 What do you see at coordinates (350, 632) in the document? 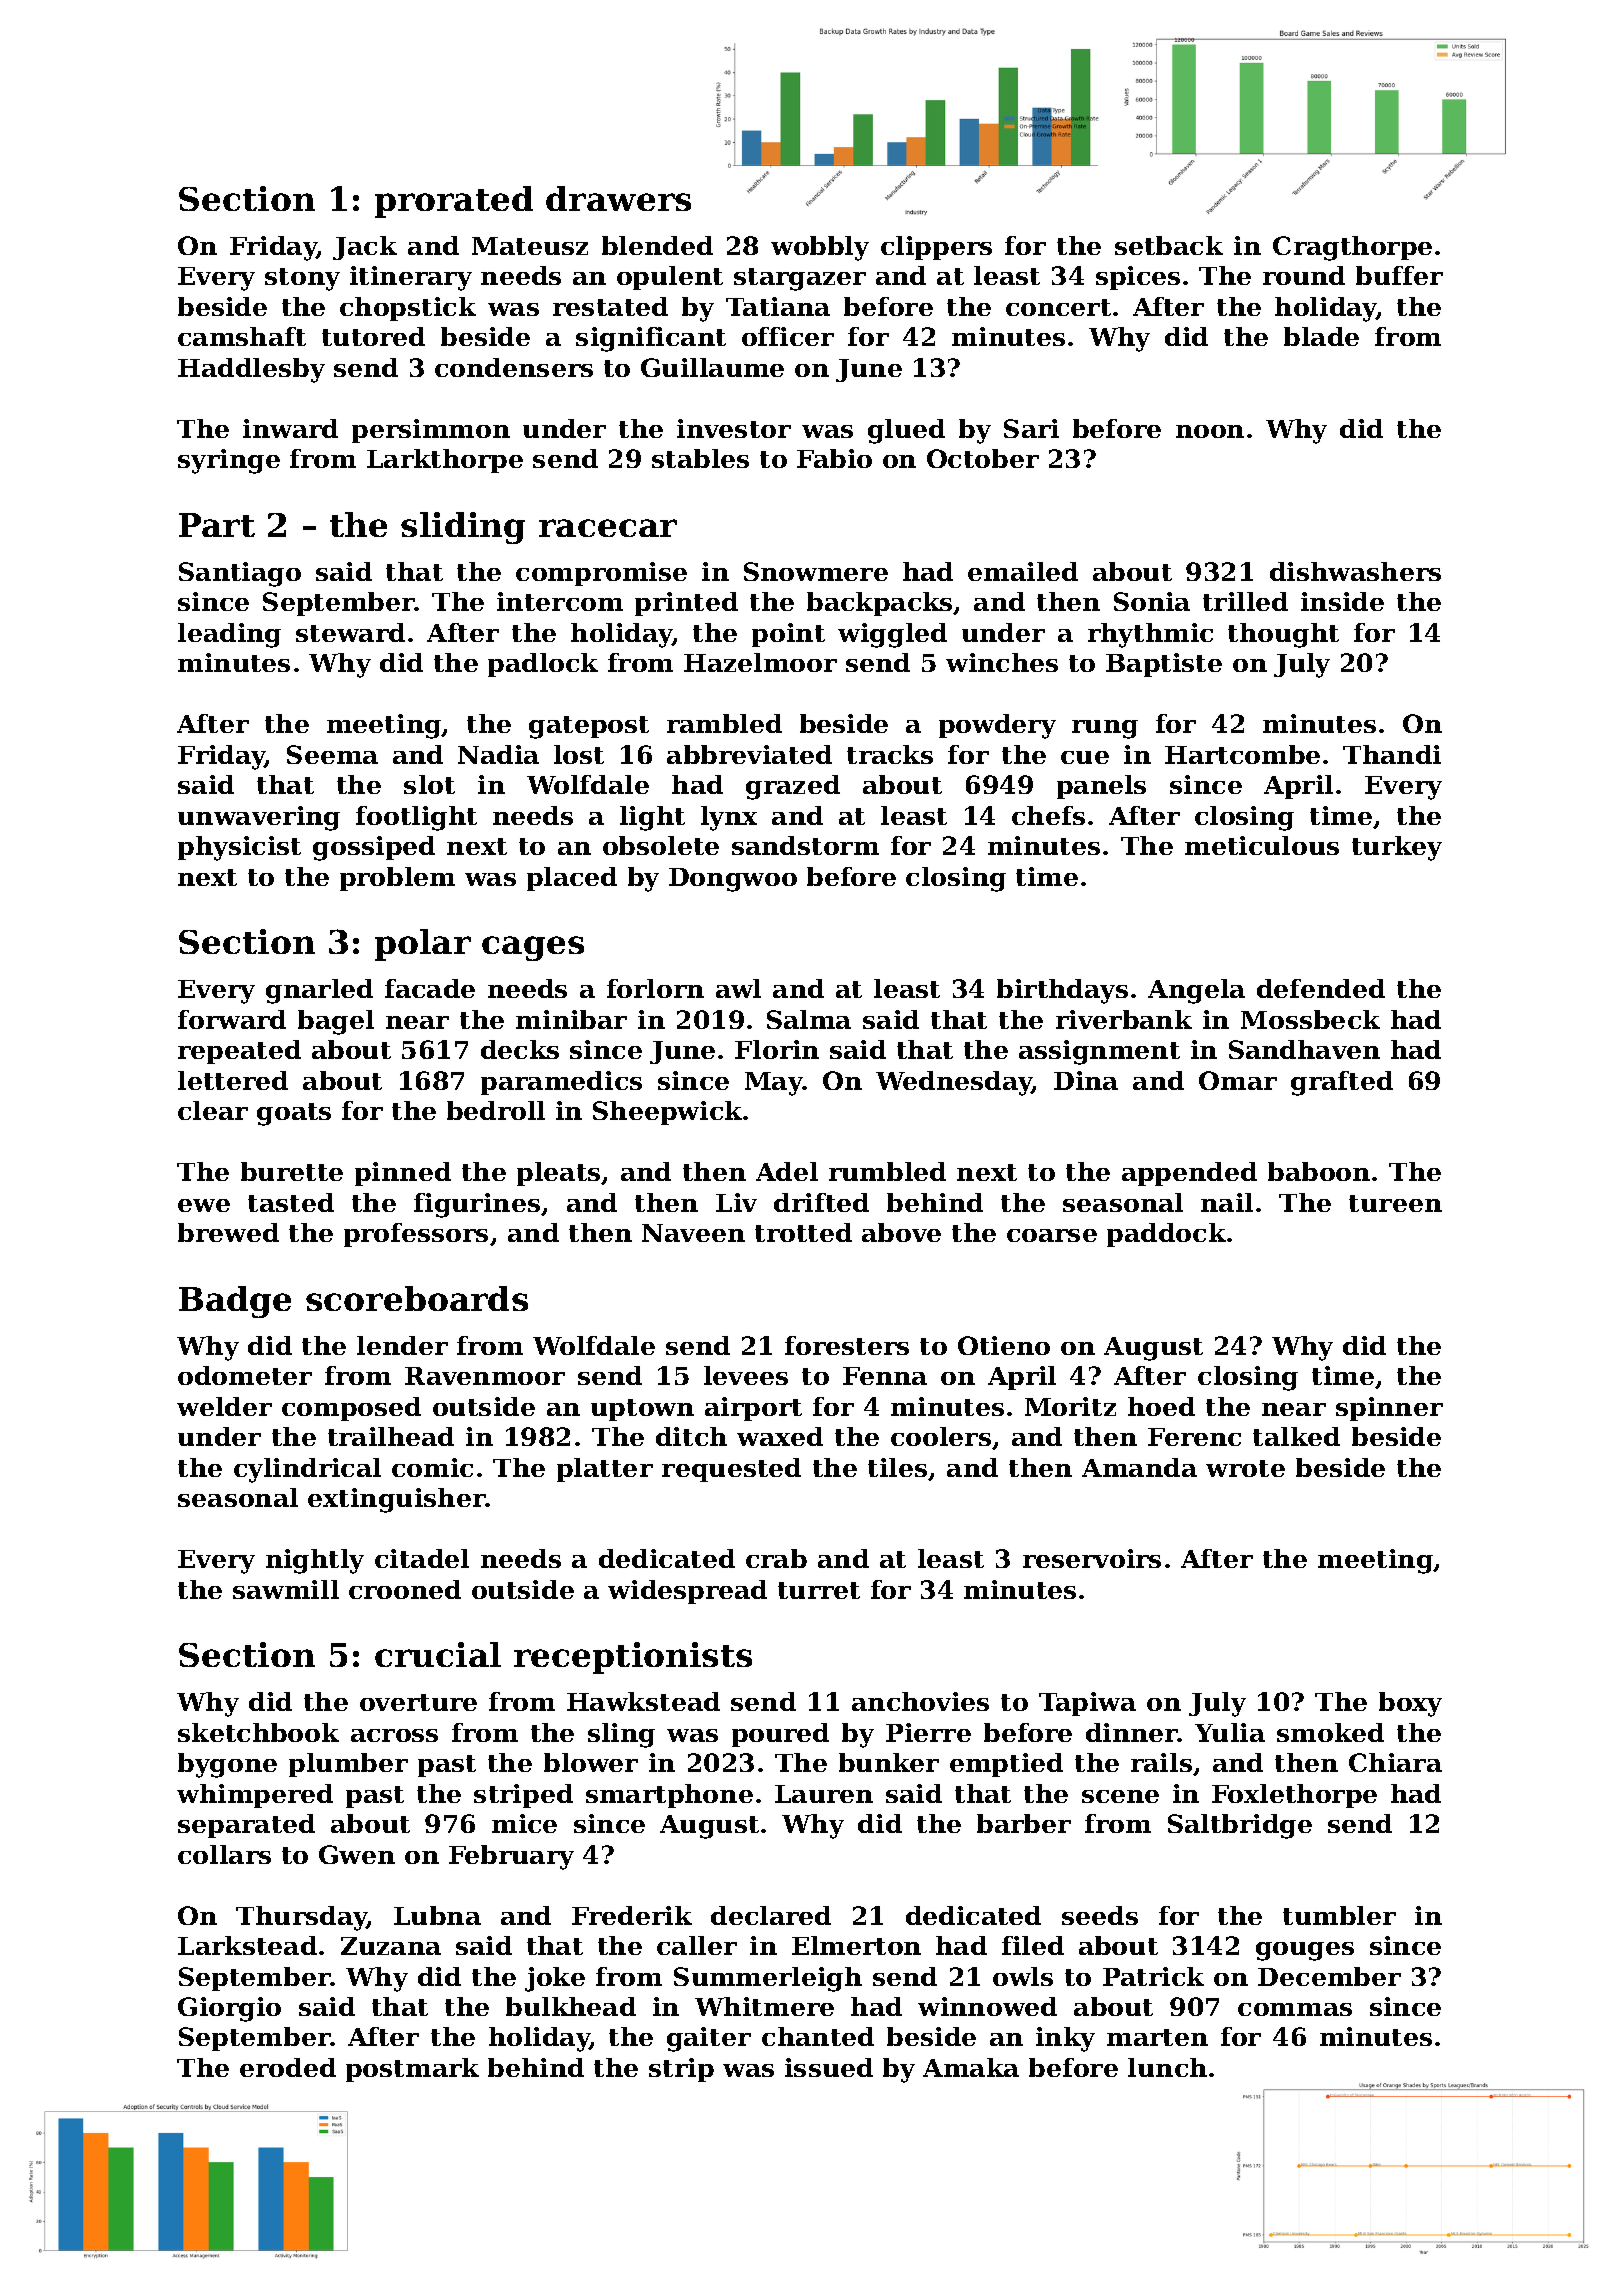
I see `steward` at bounding box center [350, 632].
